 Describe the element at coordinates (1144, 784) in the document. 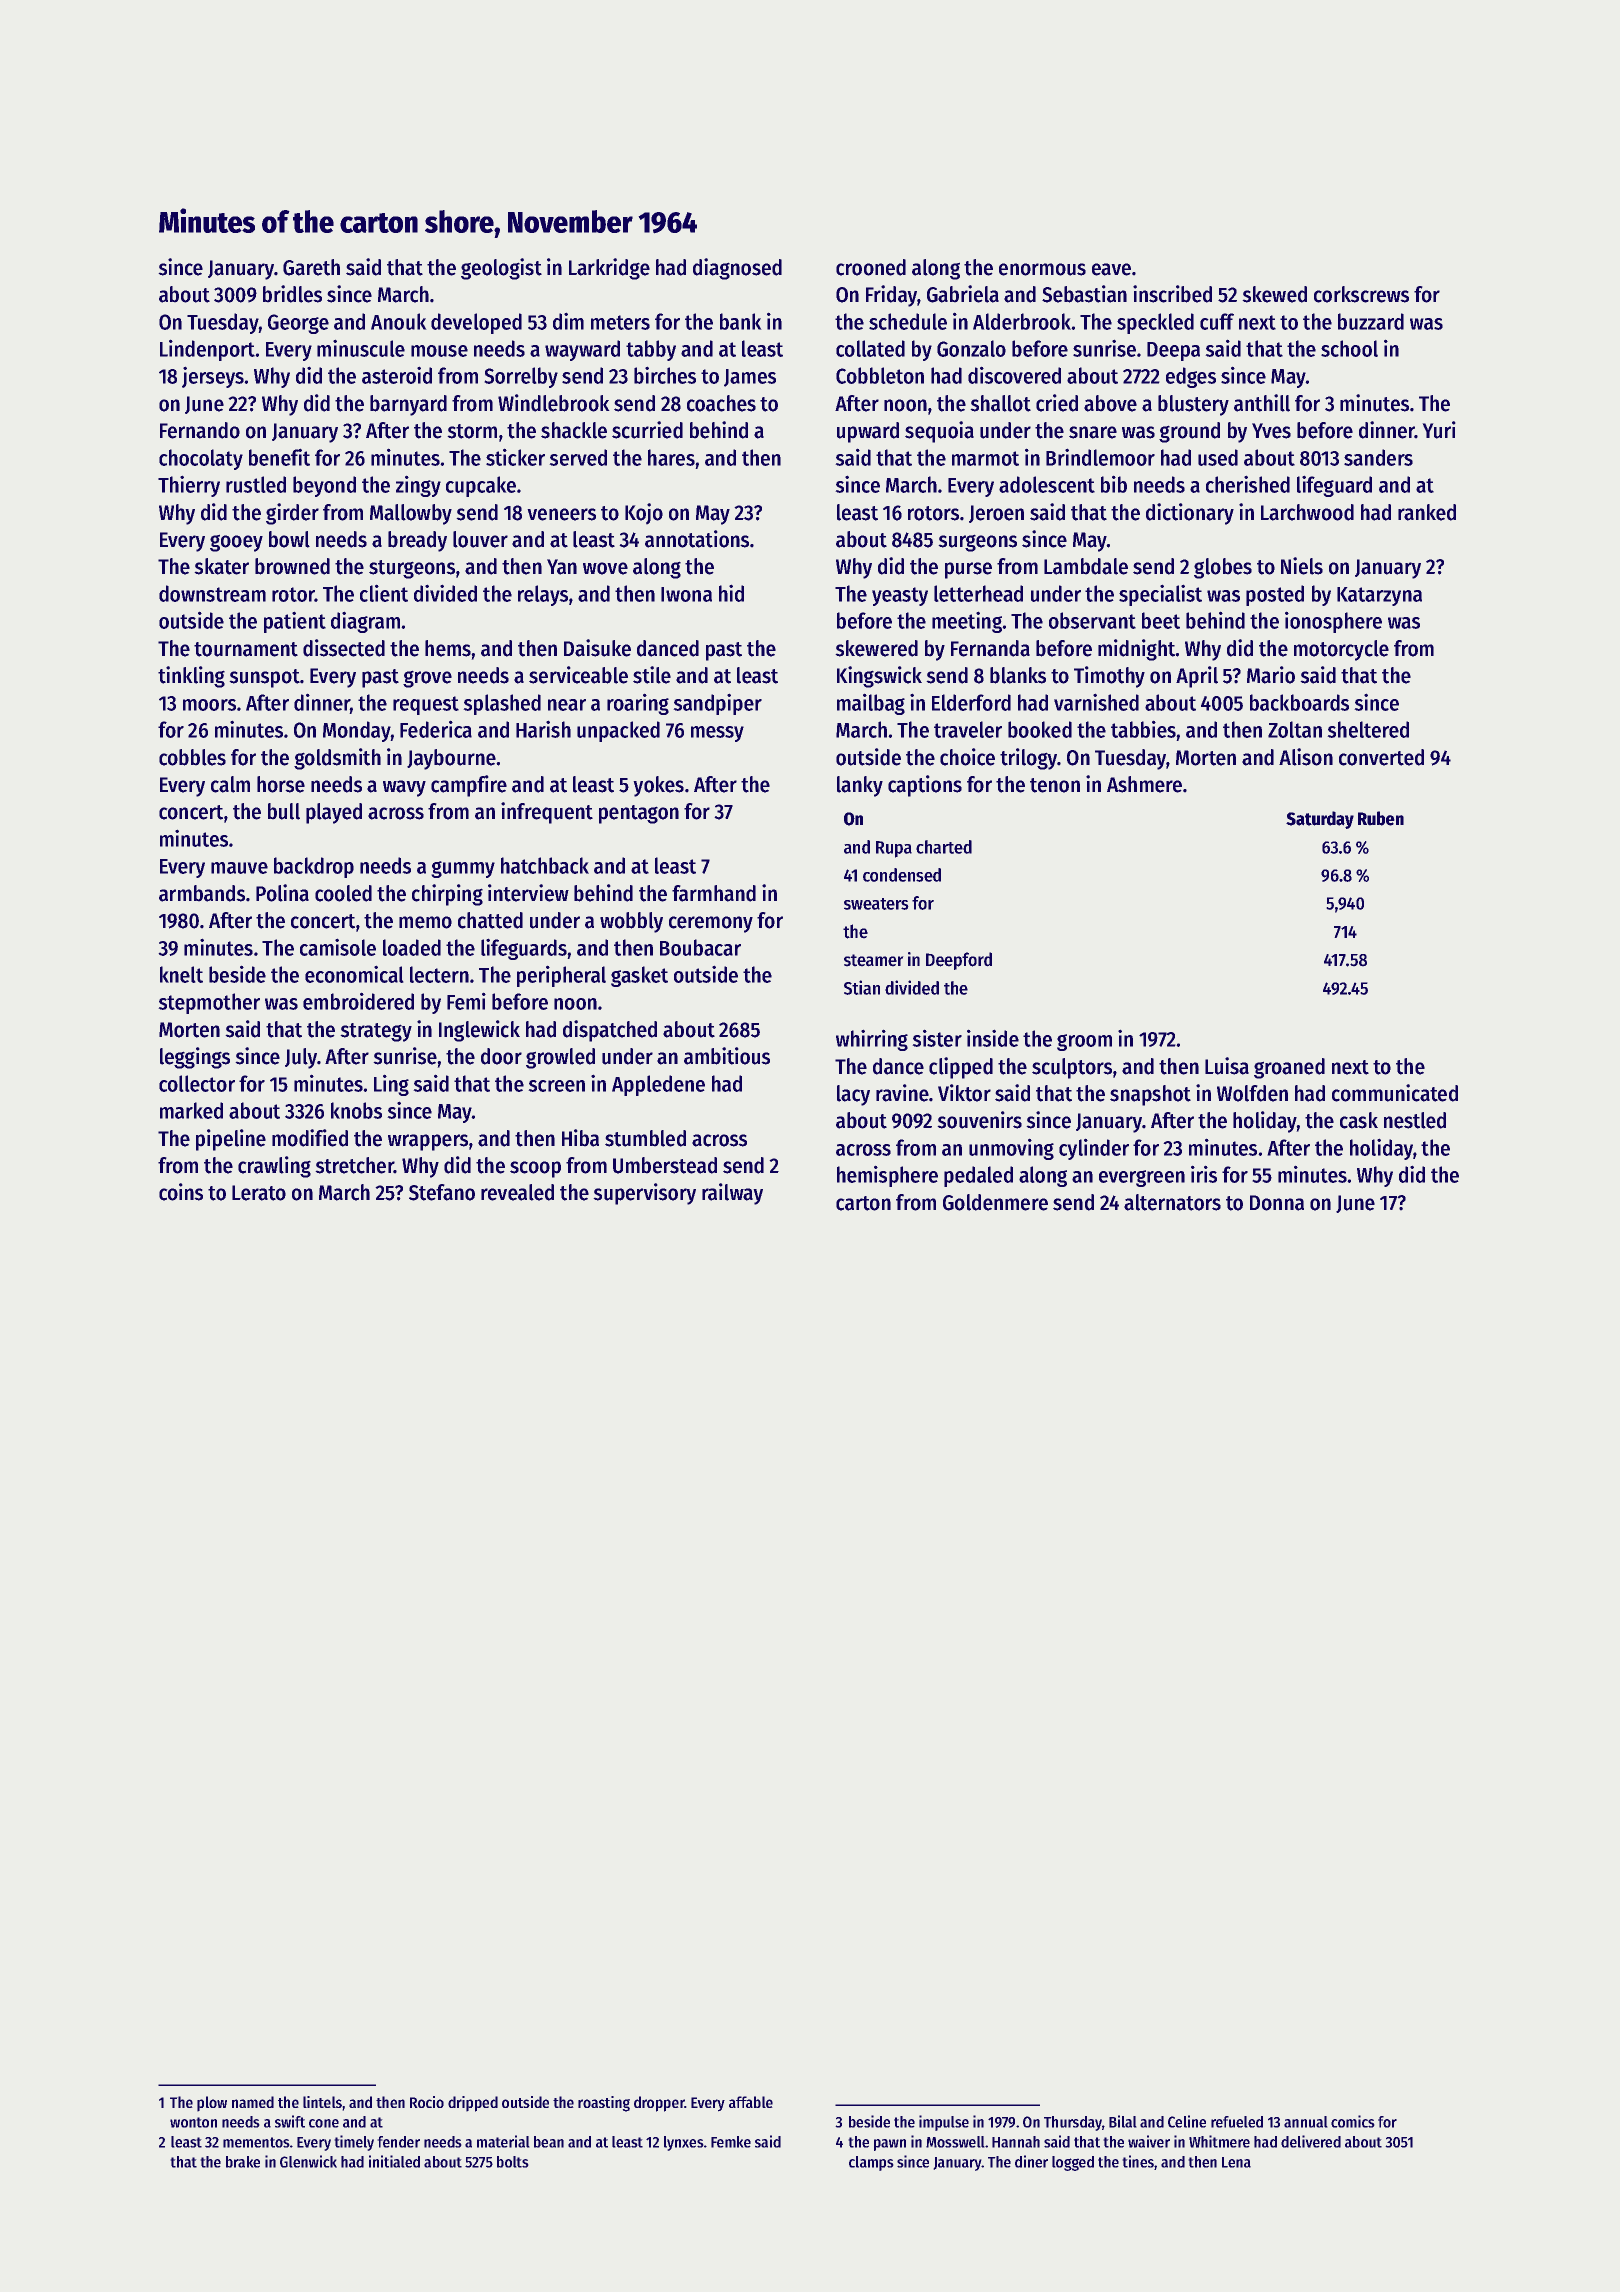

I see `Ashmere` at that location.
